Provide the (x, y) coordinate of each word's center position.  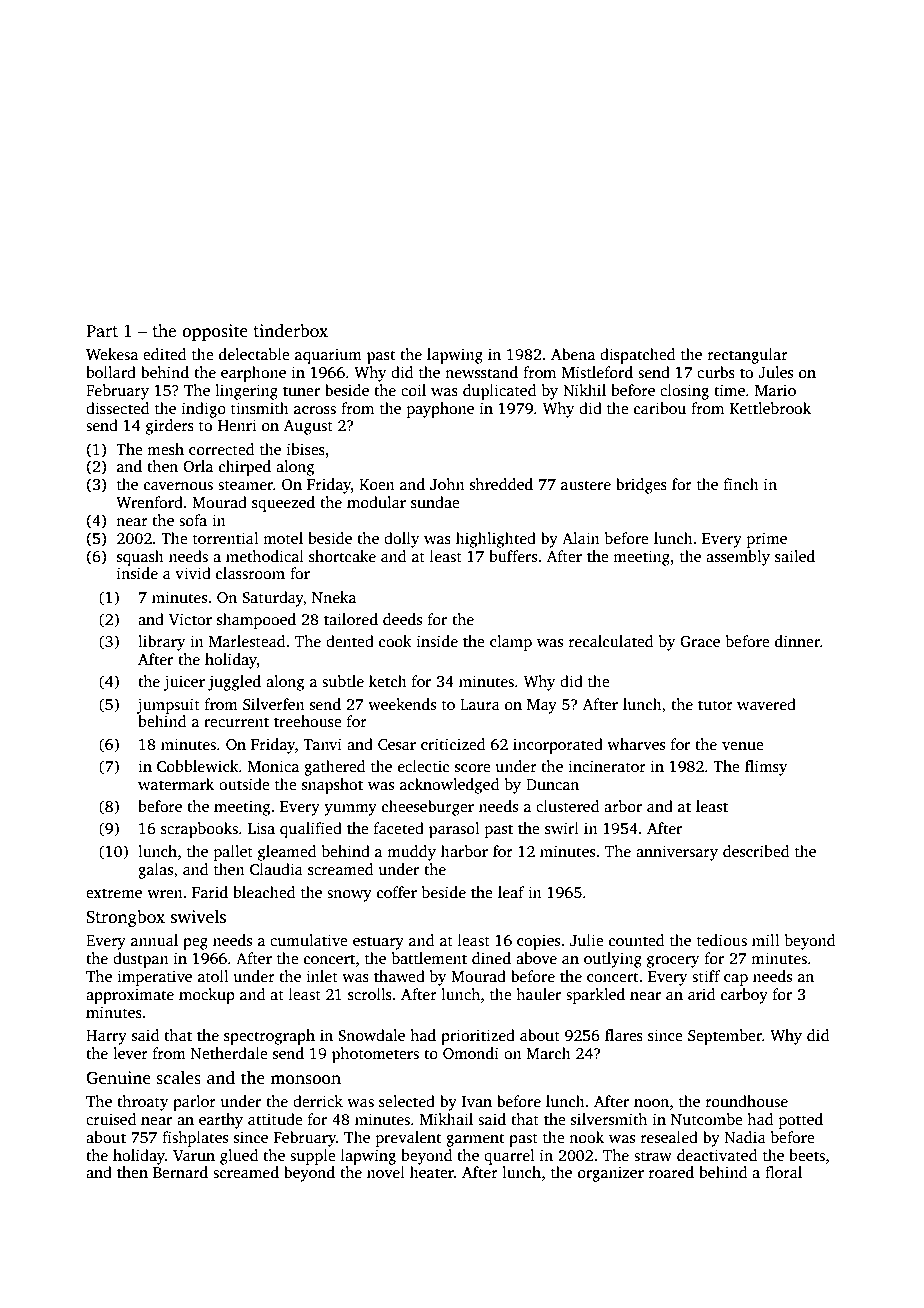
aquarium (328, 356)
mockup (207, 996)
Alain (581, 538)
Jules (775, 372)
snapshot (332, 786)
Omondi (471, 1053)
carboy (744, 996)
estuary (378, 943)
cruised (111, 1119)
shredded (501, 484)
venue (742, 746)
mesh (165, 449)
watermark (176, 784)
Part (102, 331)
